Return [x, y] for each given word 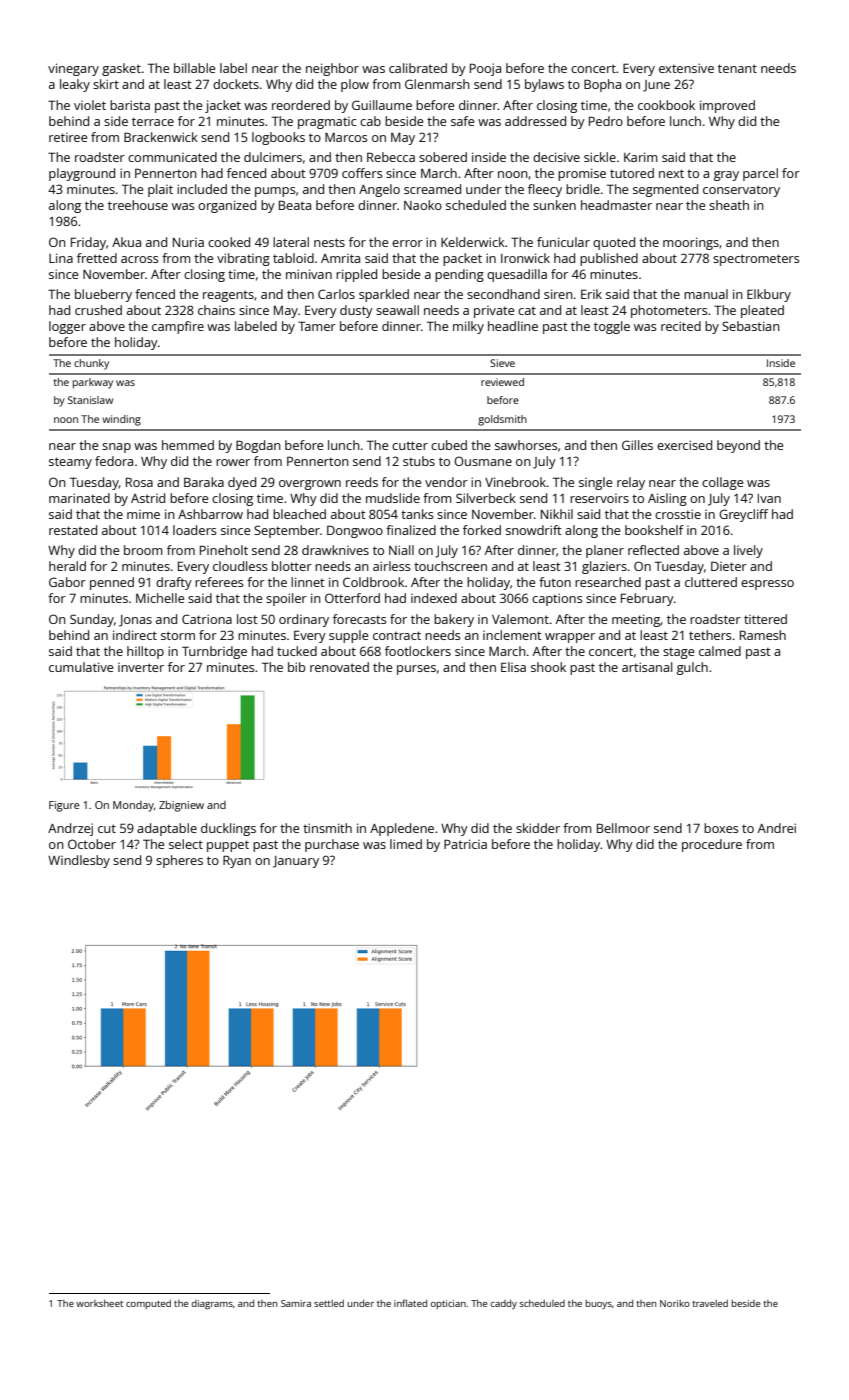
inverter [141, 667]
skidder [538, 828]
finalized [411, 530]
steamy [70, 463]
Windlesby [79, 861]
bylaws [544, 85]
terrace [153, 121]
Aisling [667, 499]
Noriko [675, 1303]
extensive [686, 68]
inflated [410, 1303]
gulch [692, 668]
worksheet [99, 1303]
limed [406, 844]
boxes [721, 828]
